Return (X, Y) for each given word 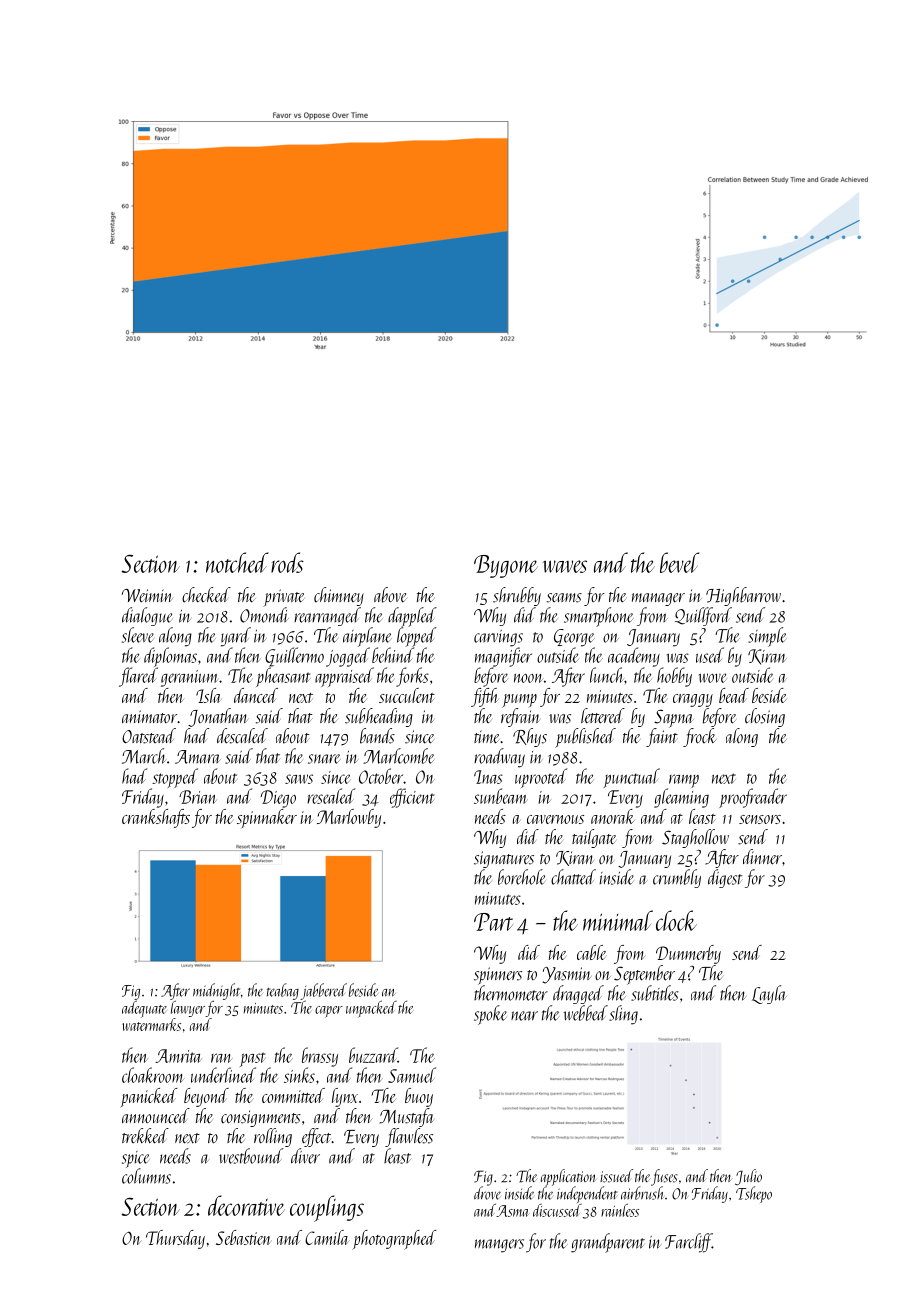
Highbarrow (743, 596)
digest (725, 878)
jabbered (323, 991)
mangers (499, 1246)
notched (237, 562)
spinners (498, 976)
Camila (327, 1237)
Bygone (506, 566)
